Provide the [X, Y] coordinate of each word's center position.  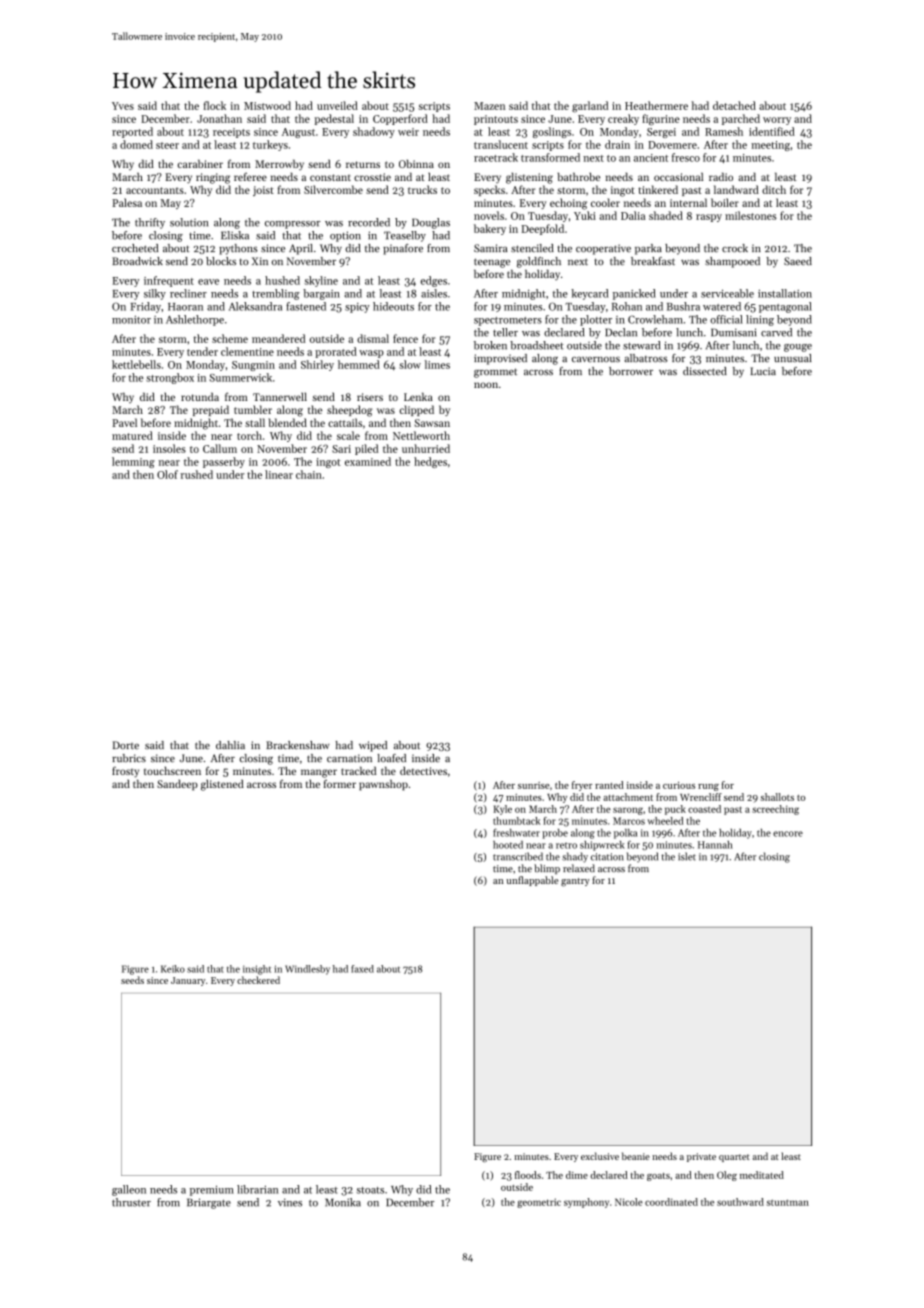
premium [212, 1191]
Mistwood [267, 105]
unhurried [426, 448]
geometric [539, 1203]
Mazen [489, 106]
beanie [636, 1156]
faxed [362, 969]
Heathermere [656, 105]
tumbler [253, 409]
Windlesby [307, 970]
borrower [631, 371]
